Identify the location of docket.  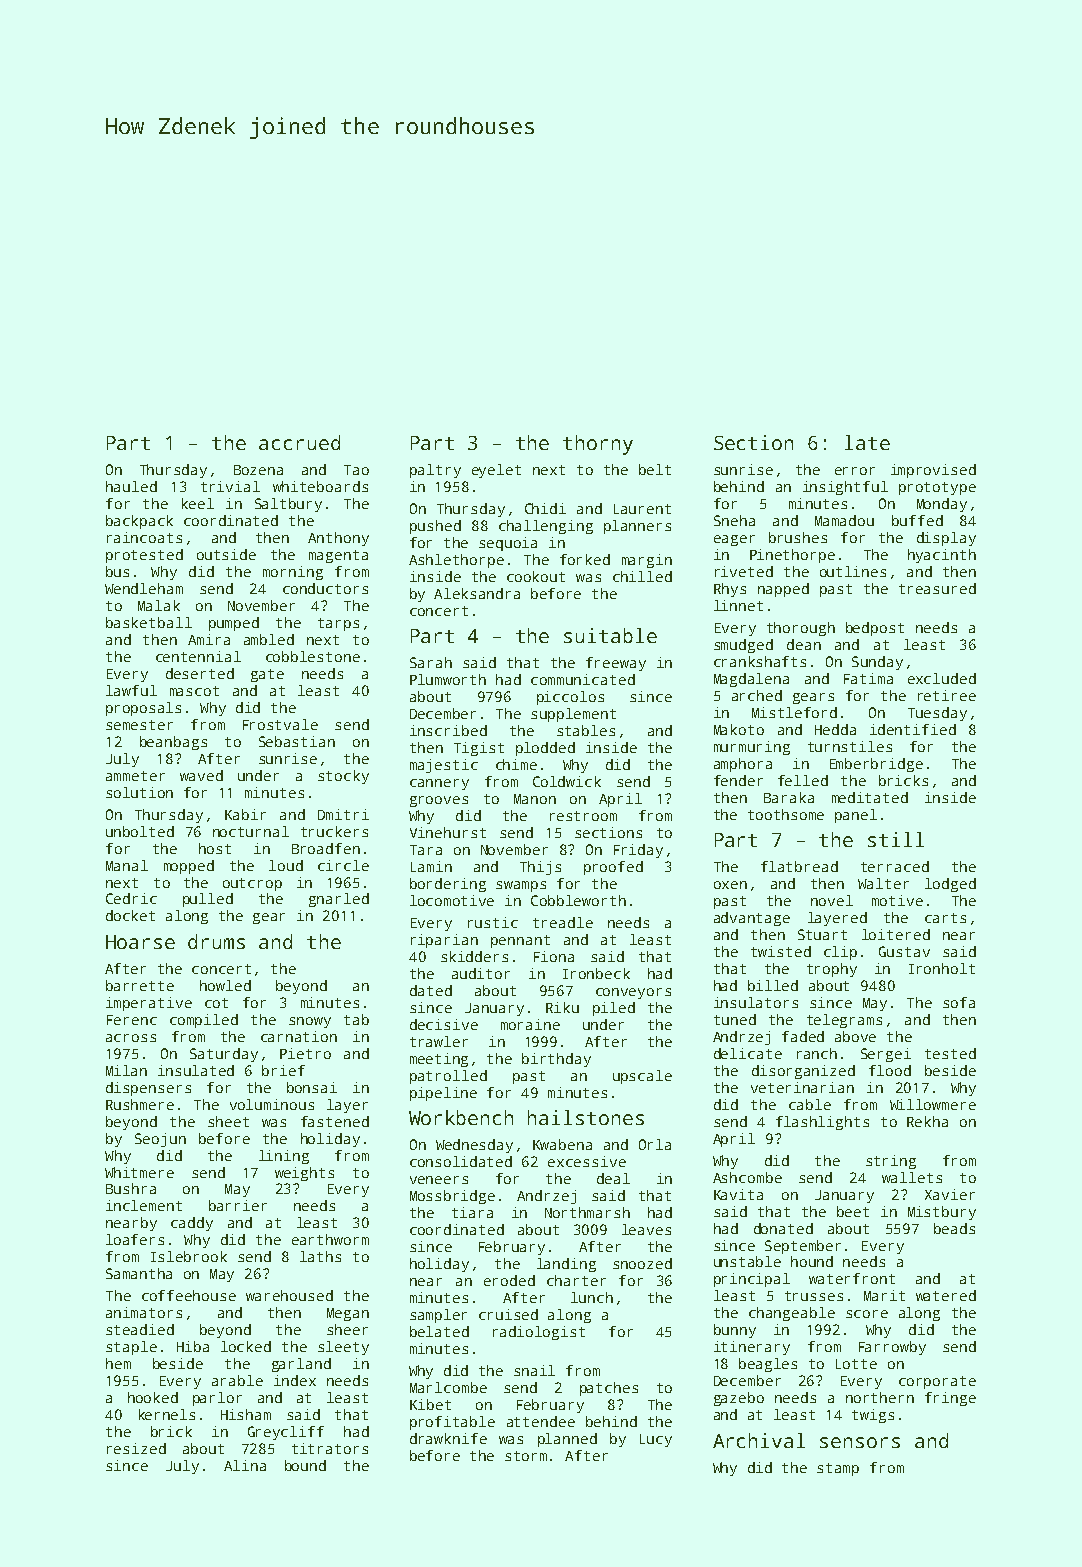
(130, 915).
